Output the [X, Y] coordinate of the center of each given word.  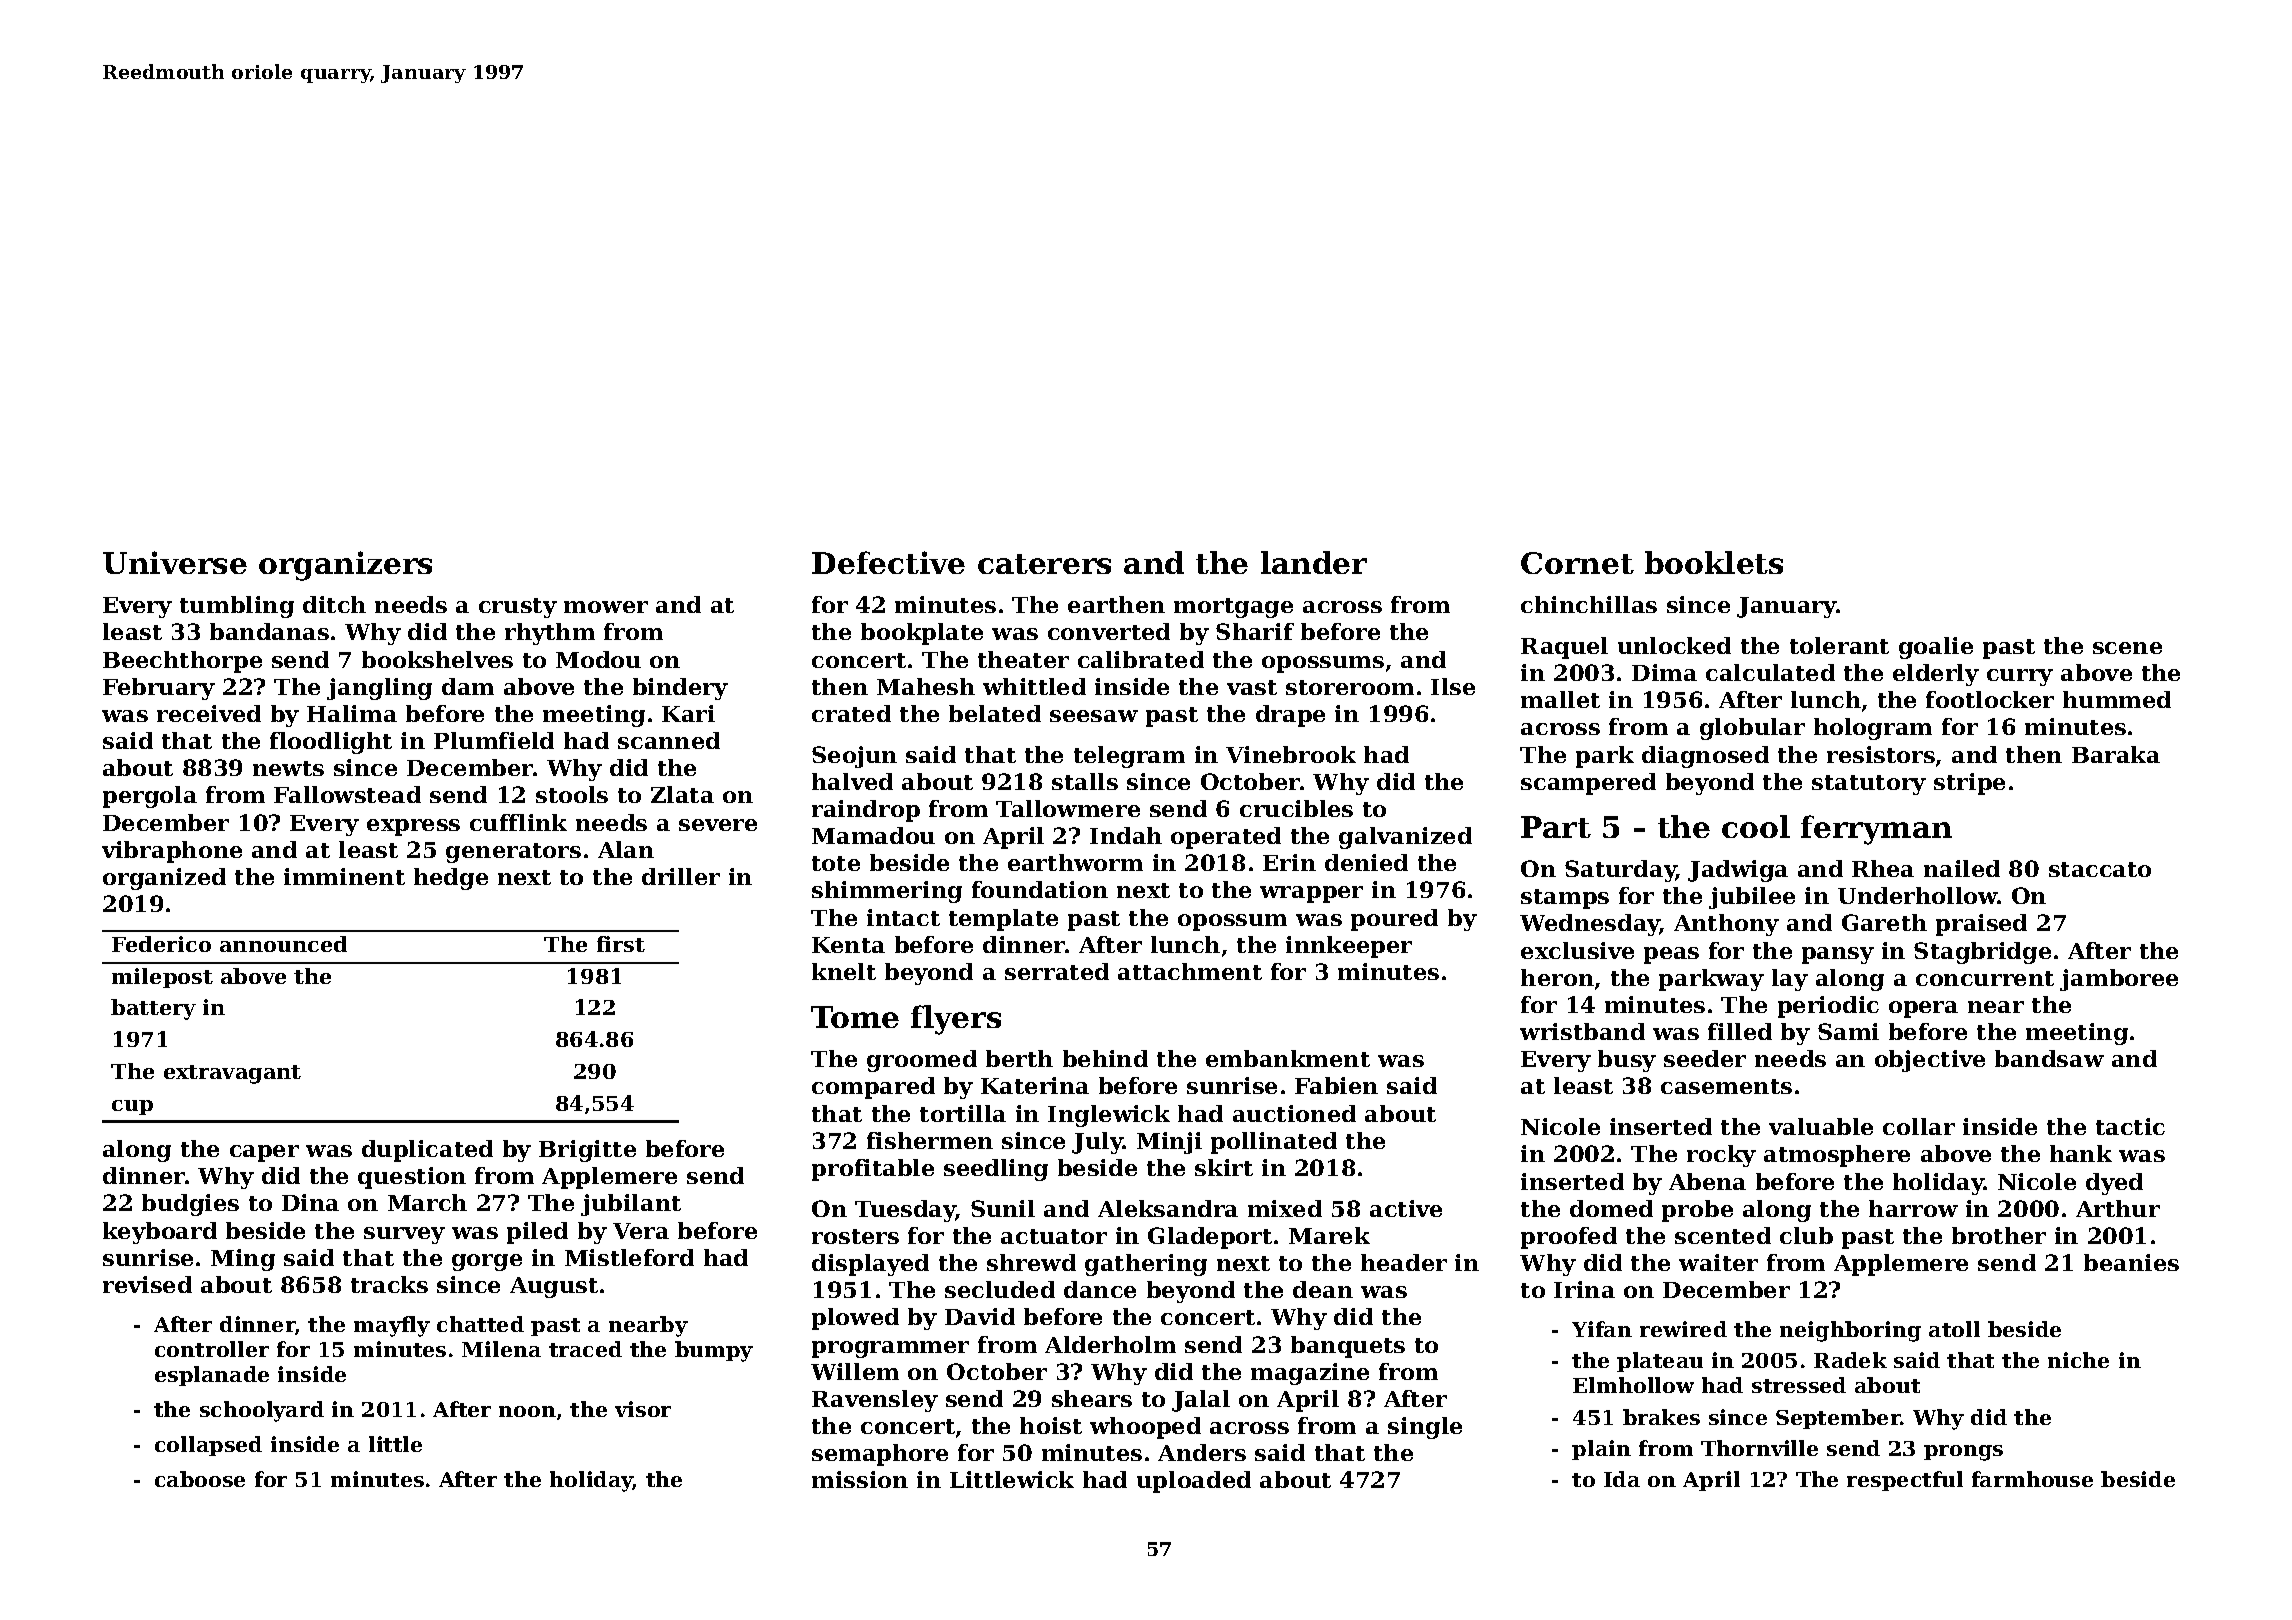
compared [873, 1088]
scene [2127, 648]
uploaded [1194, 1482]
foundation [1040, 889]
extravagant [232, 1074]
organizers [345, 566]
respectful [1905, 1481]
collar [1919, 1126]
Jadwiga [1738, 871]
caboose [200, 1479]
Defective [888, 562]
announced [283, 944]
